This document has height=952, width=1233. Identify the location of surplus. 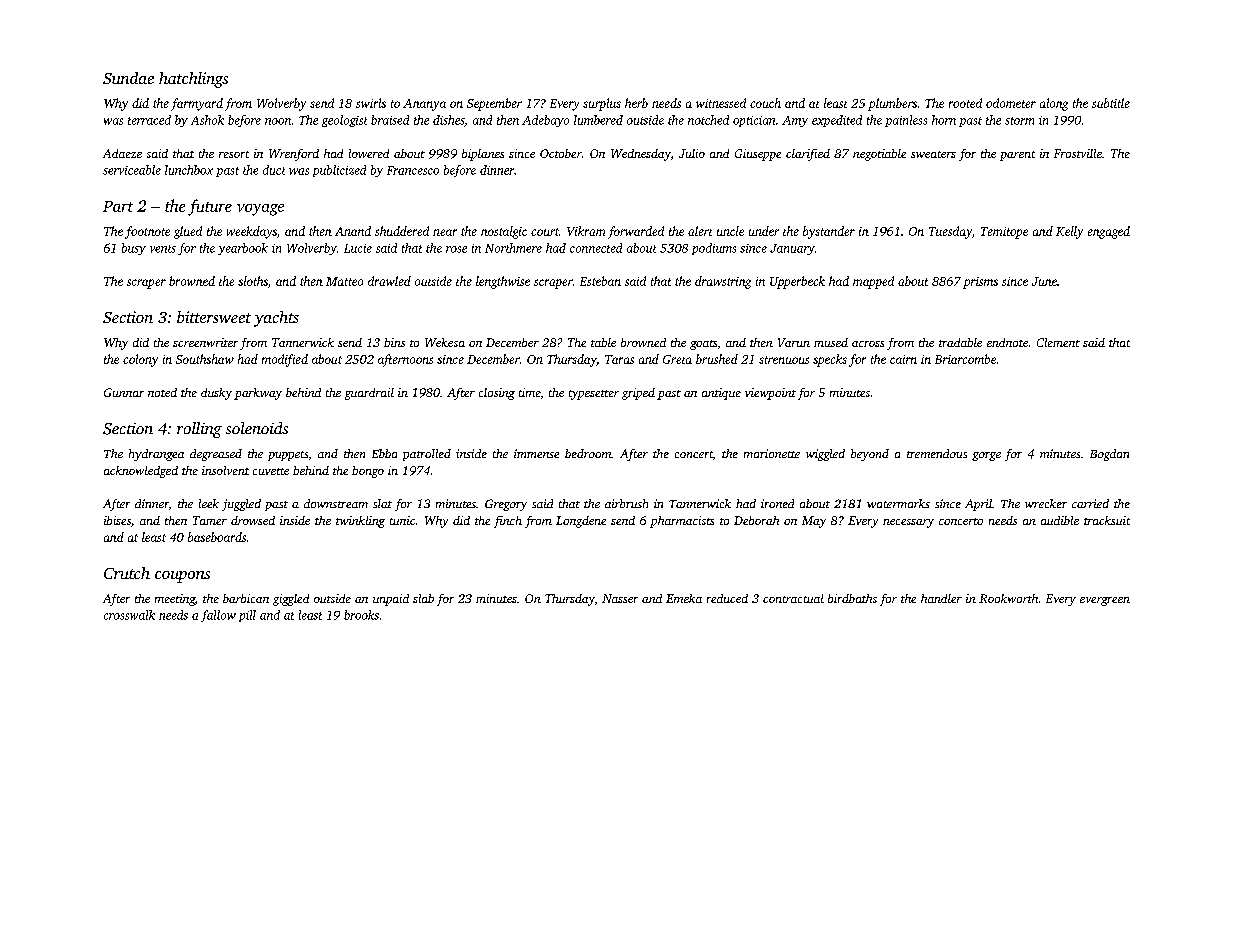
(602, 104).
